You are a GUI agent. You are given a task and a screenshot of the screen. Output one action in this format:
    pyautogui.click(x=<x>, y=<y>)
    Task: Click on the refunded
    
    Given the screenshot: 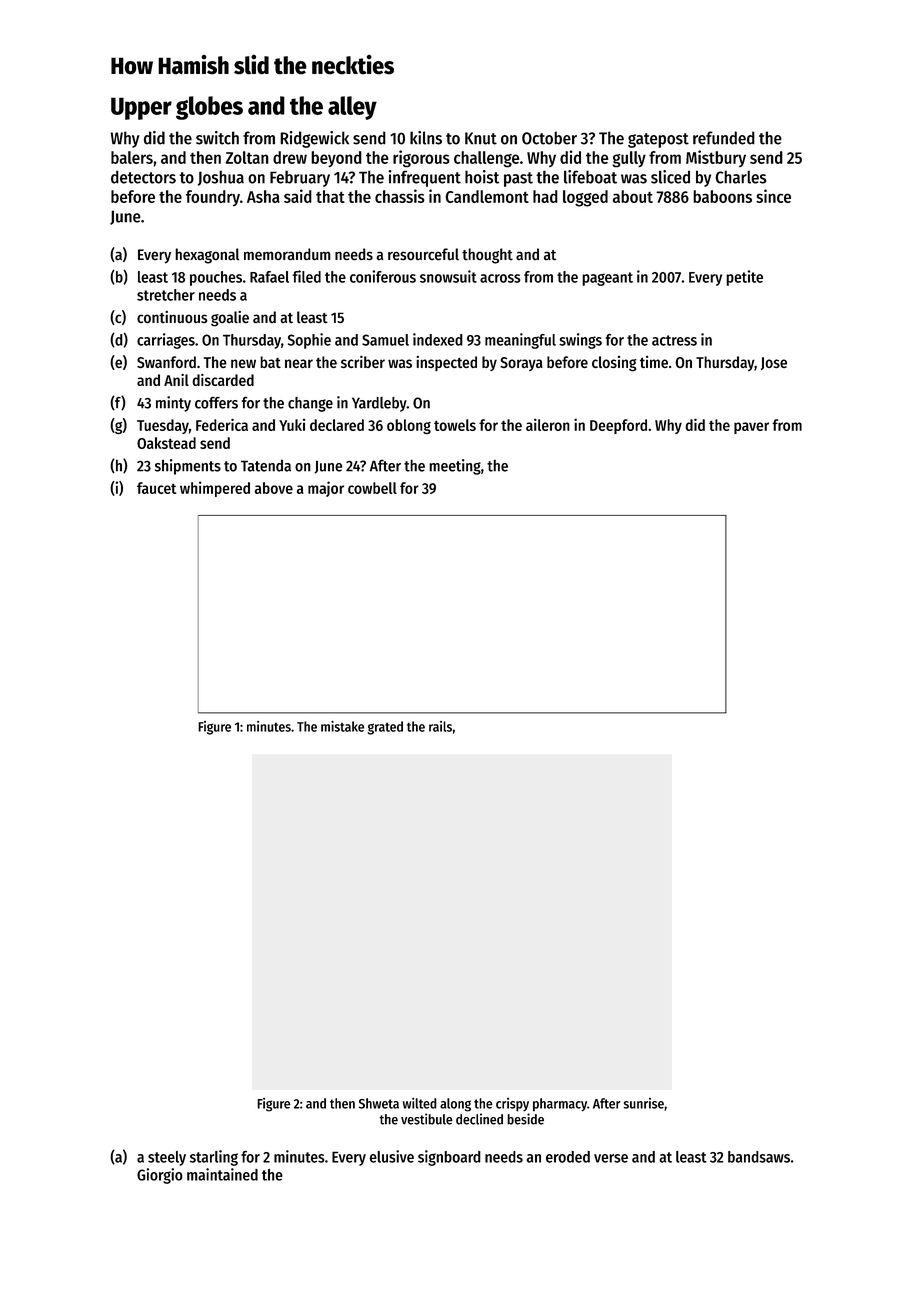 What is the action you would take?
    pyautogui.click(x=724, y=138)
